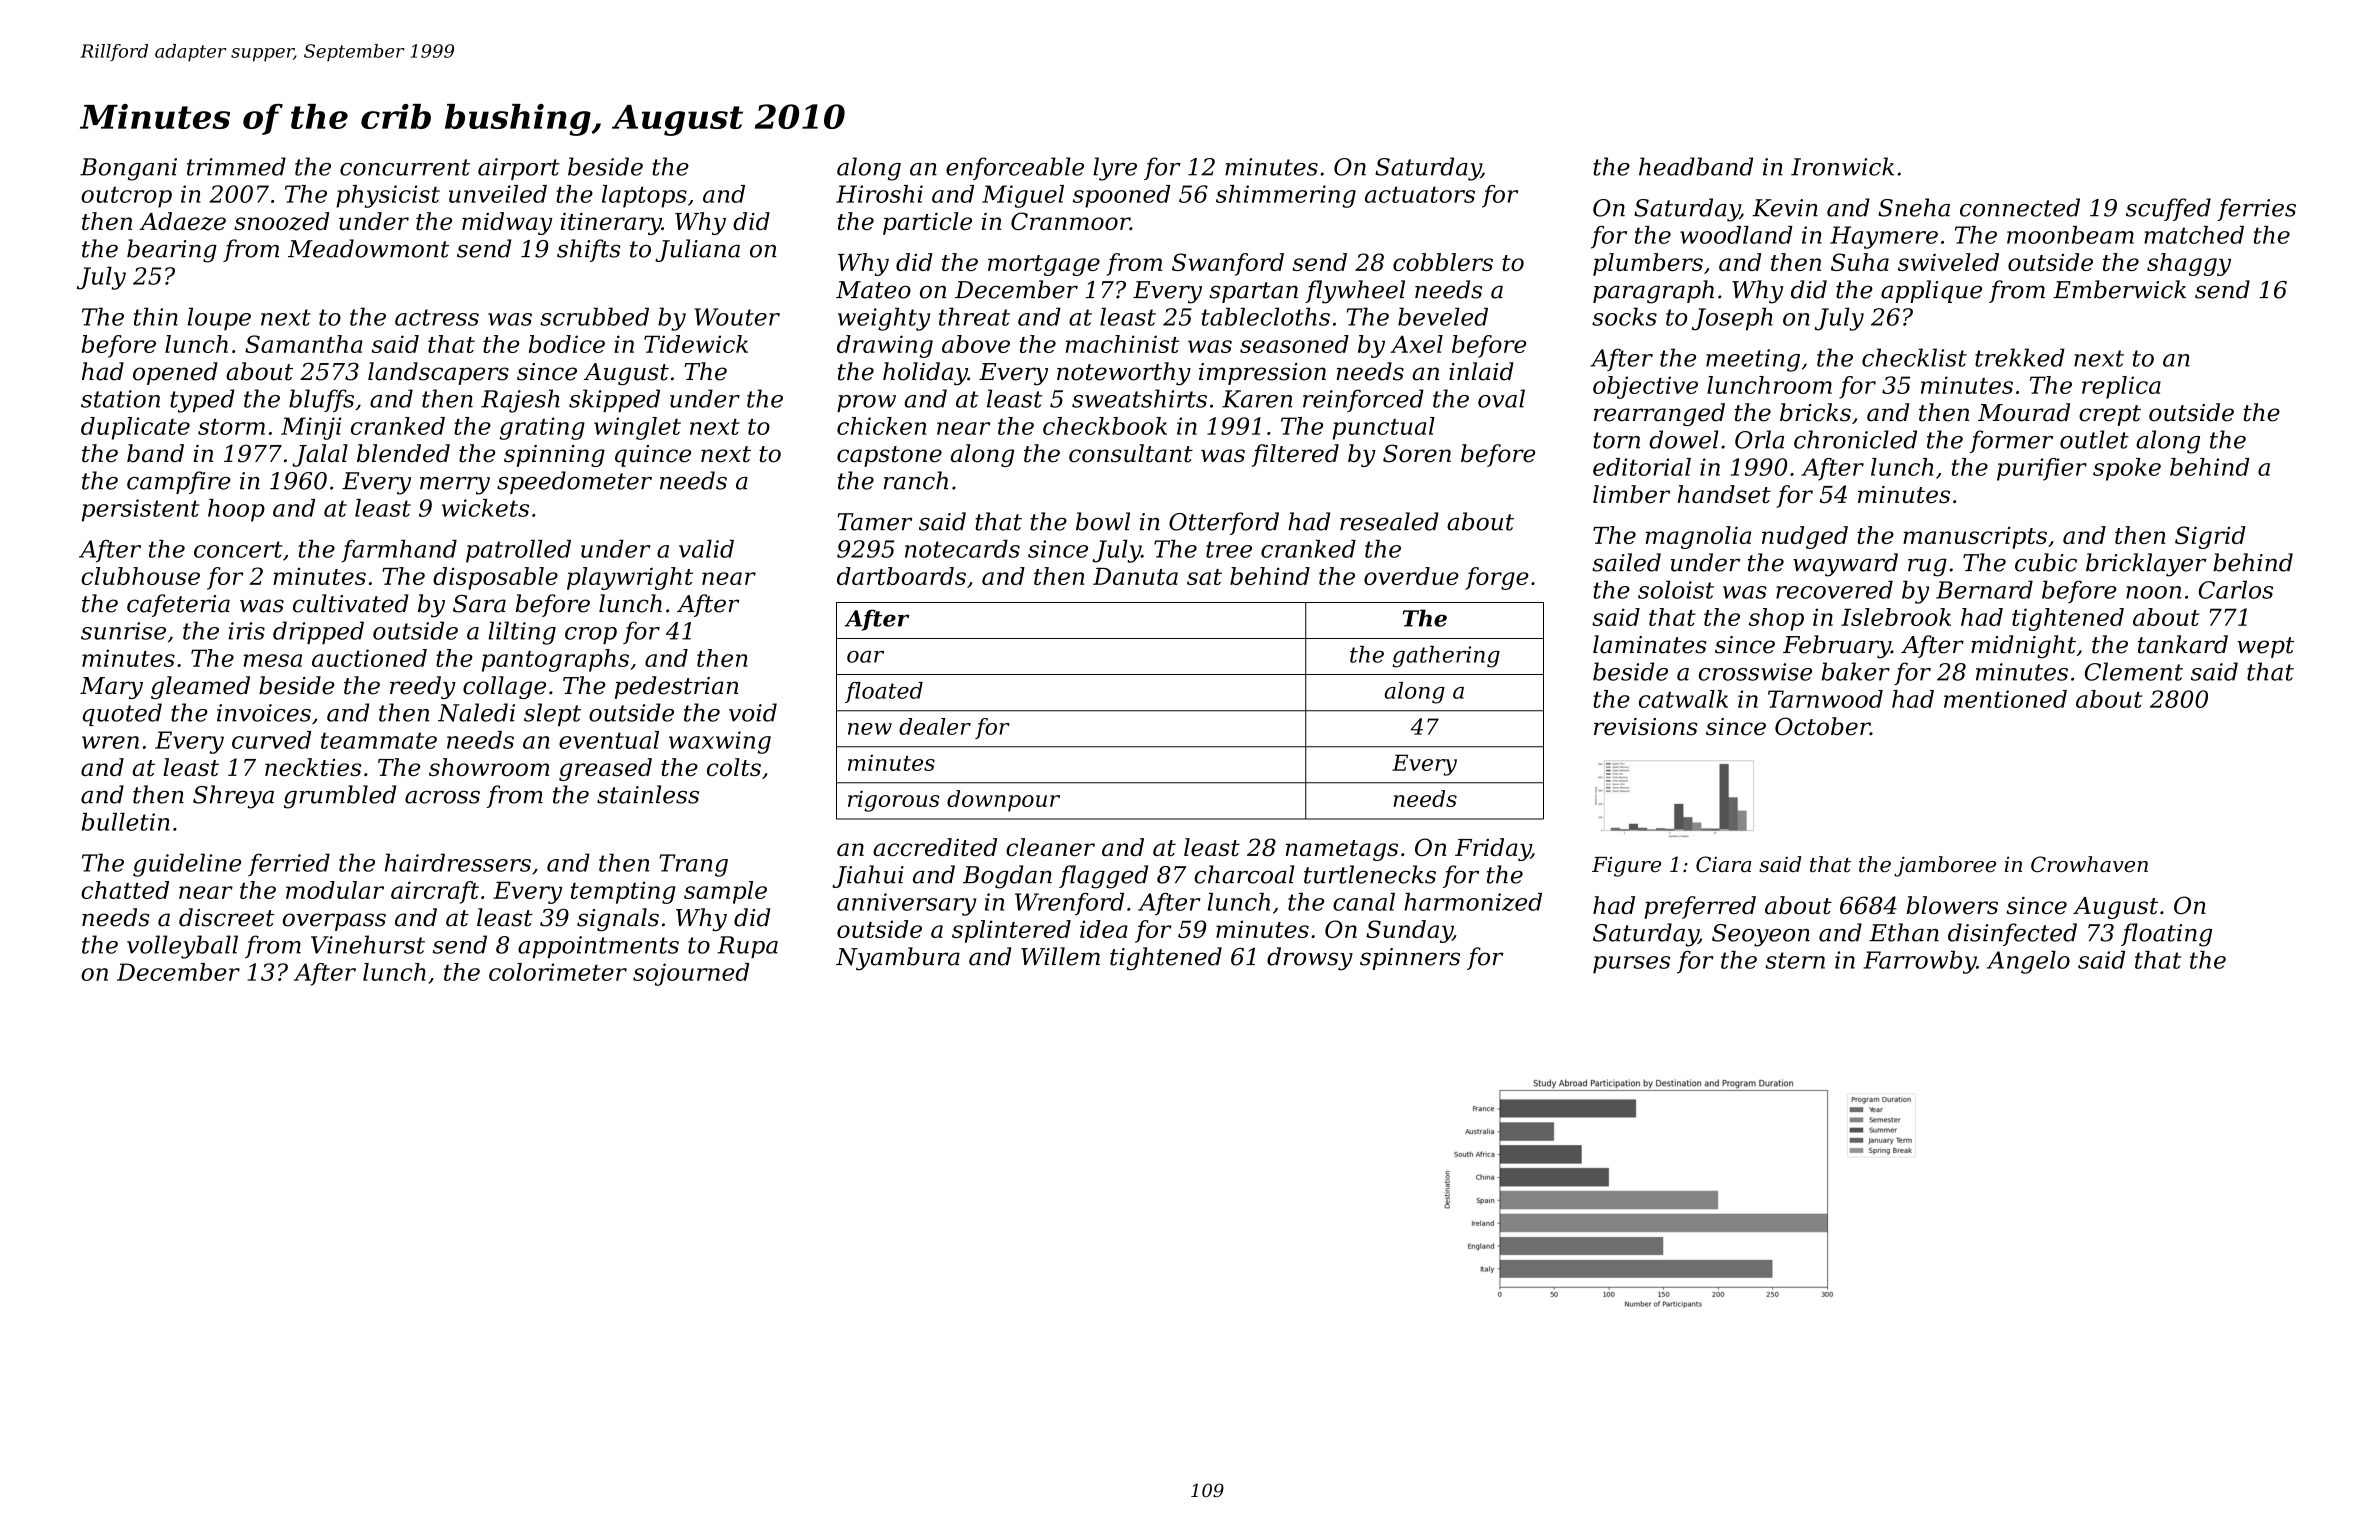 Image resolution: width=2380 pixels, height=1540 pixels. Describe the element at coordinates (519, 169) in the screenshot. I see `airport` at that location.
